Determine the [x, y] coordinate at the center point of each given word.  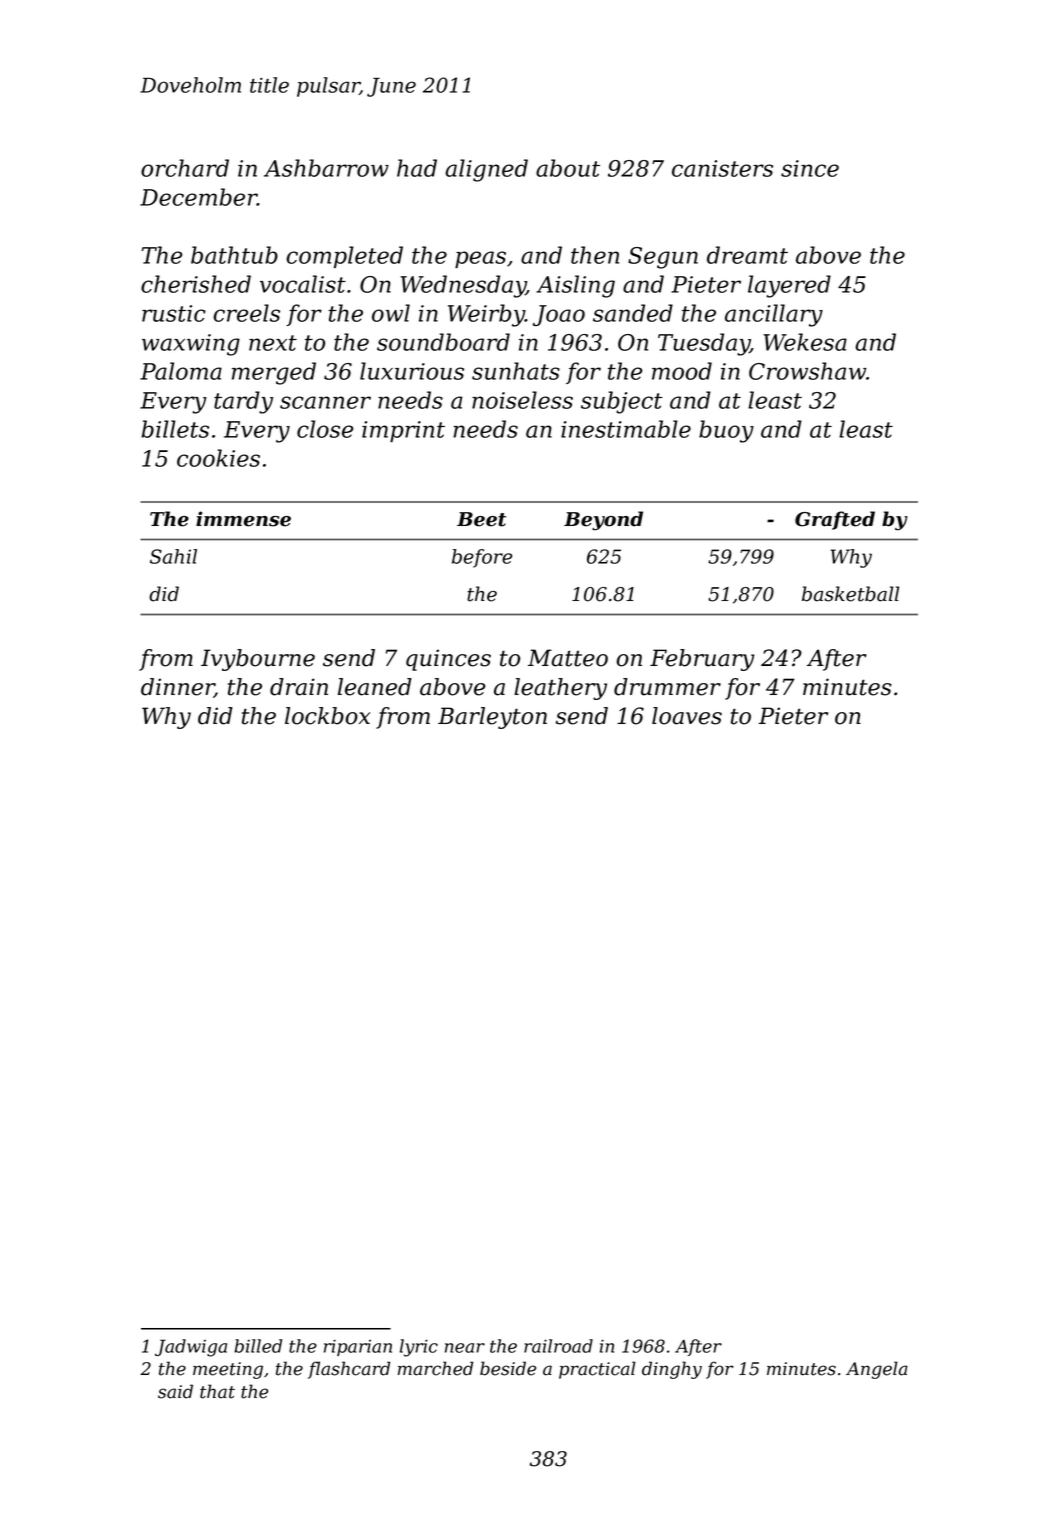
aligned [486, 170]
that [217, 1391]
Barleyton [492, 718]
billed [258, 1346]
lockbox [327, 716]
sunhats [516, 371]
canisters [722, 168]
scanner [325, 402]
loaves [687, 716]
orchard [185, 168]
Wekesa [805, 342]
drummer [667, 687]
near [465, 1348]
